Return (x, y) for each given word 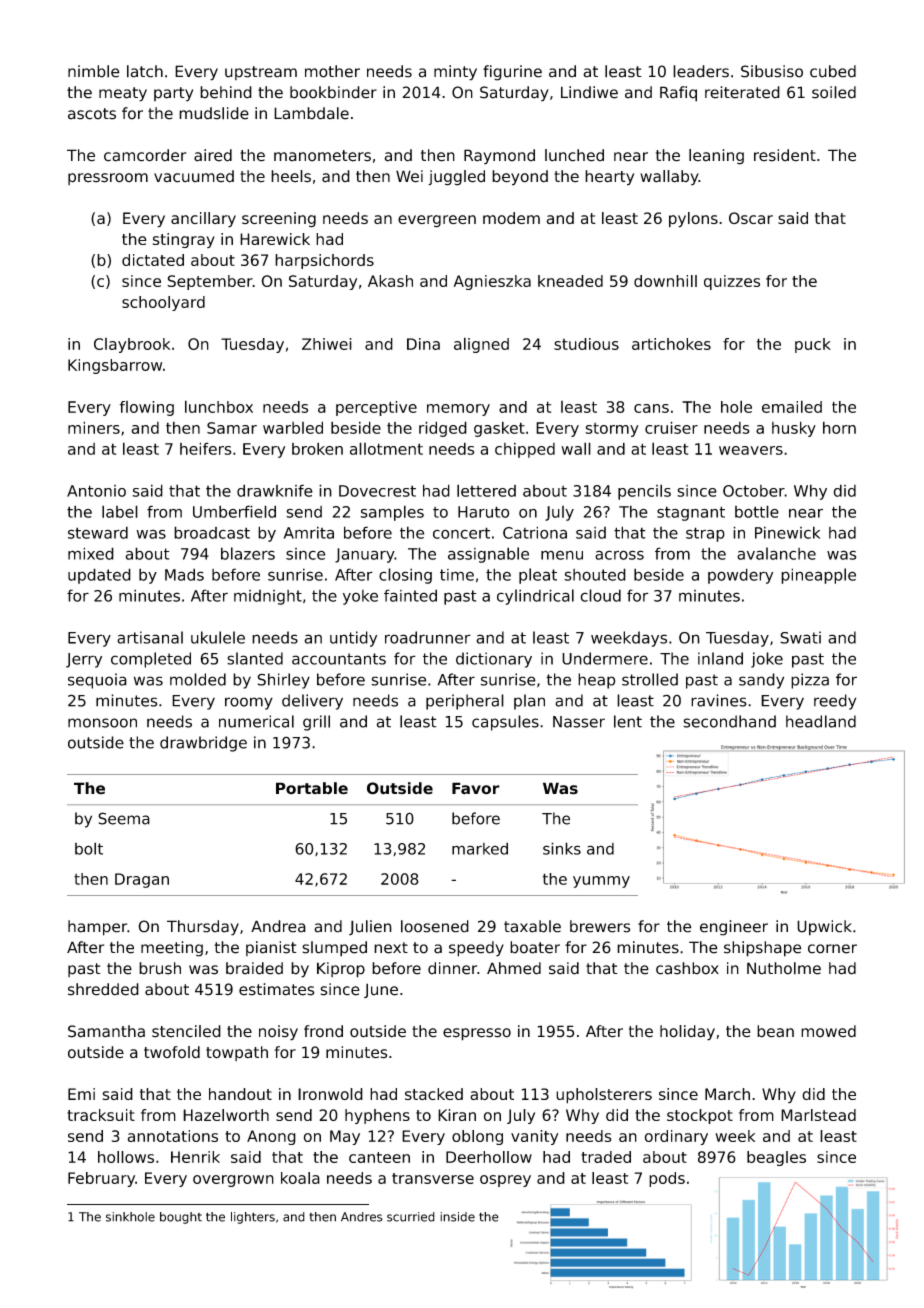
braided (254, 968)
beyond (520, 178)
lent (628, 721)
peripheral (465, 702)
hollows (126, 1157)
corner (832, 949)
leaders (701, 71)
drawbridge (203, 744)
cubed (833, 71)
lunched (574, 155)
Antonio (96, 491)
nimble (94, 71)
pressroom (108, 179)
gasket (499, 429)
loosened (435, 926)
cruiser (671, 427)
